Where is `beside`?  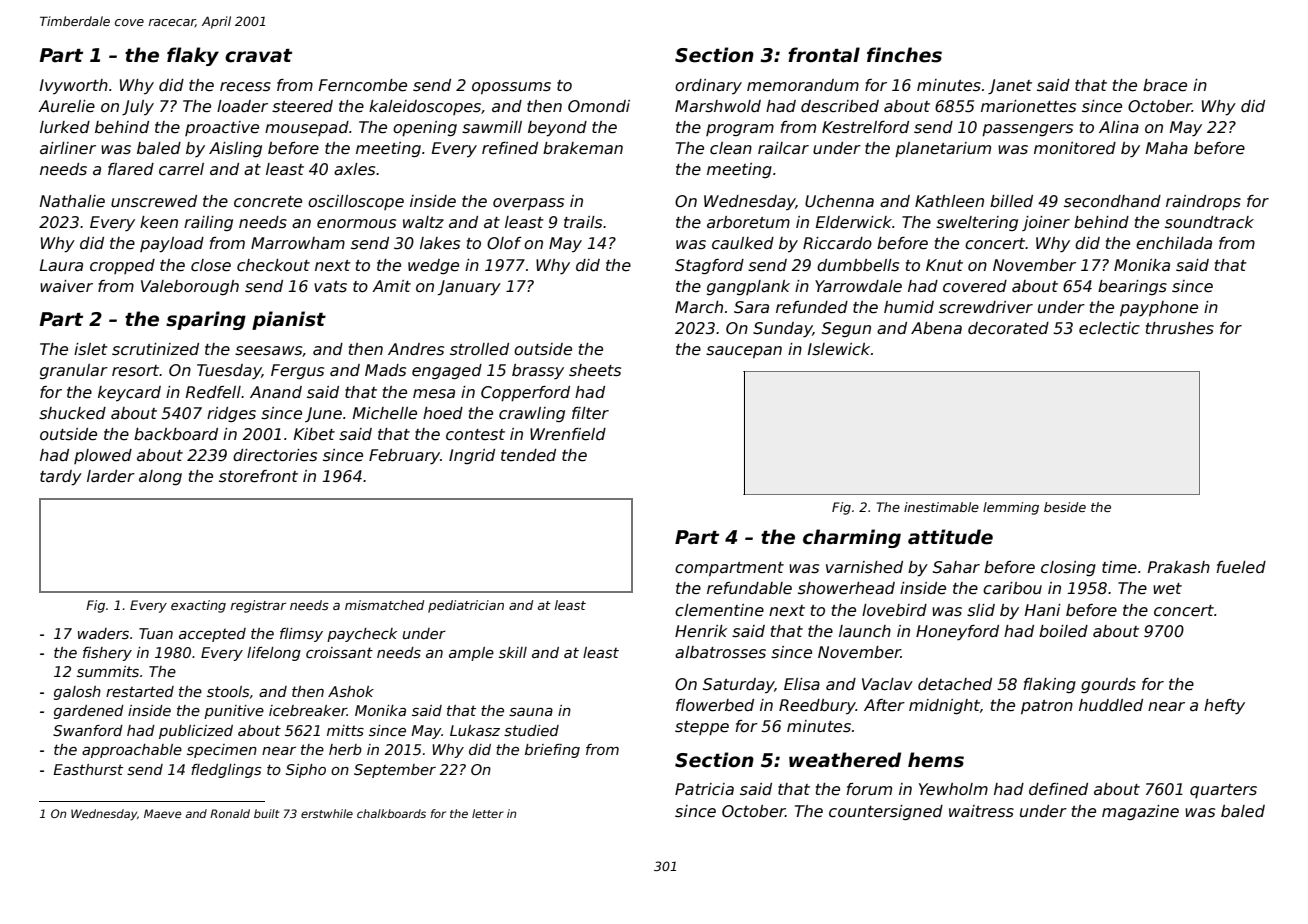 beside is located at coordinates (1065, 507).
